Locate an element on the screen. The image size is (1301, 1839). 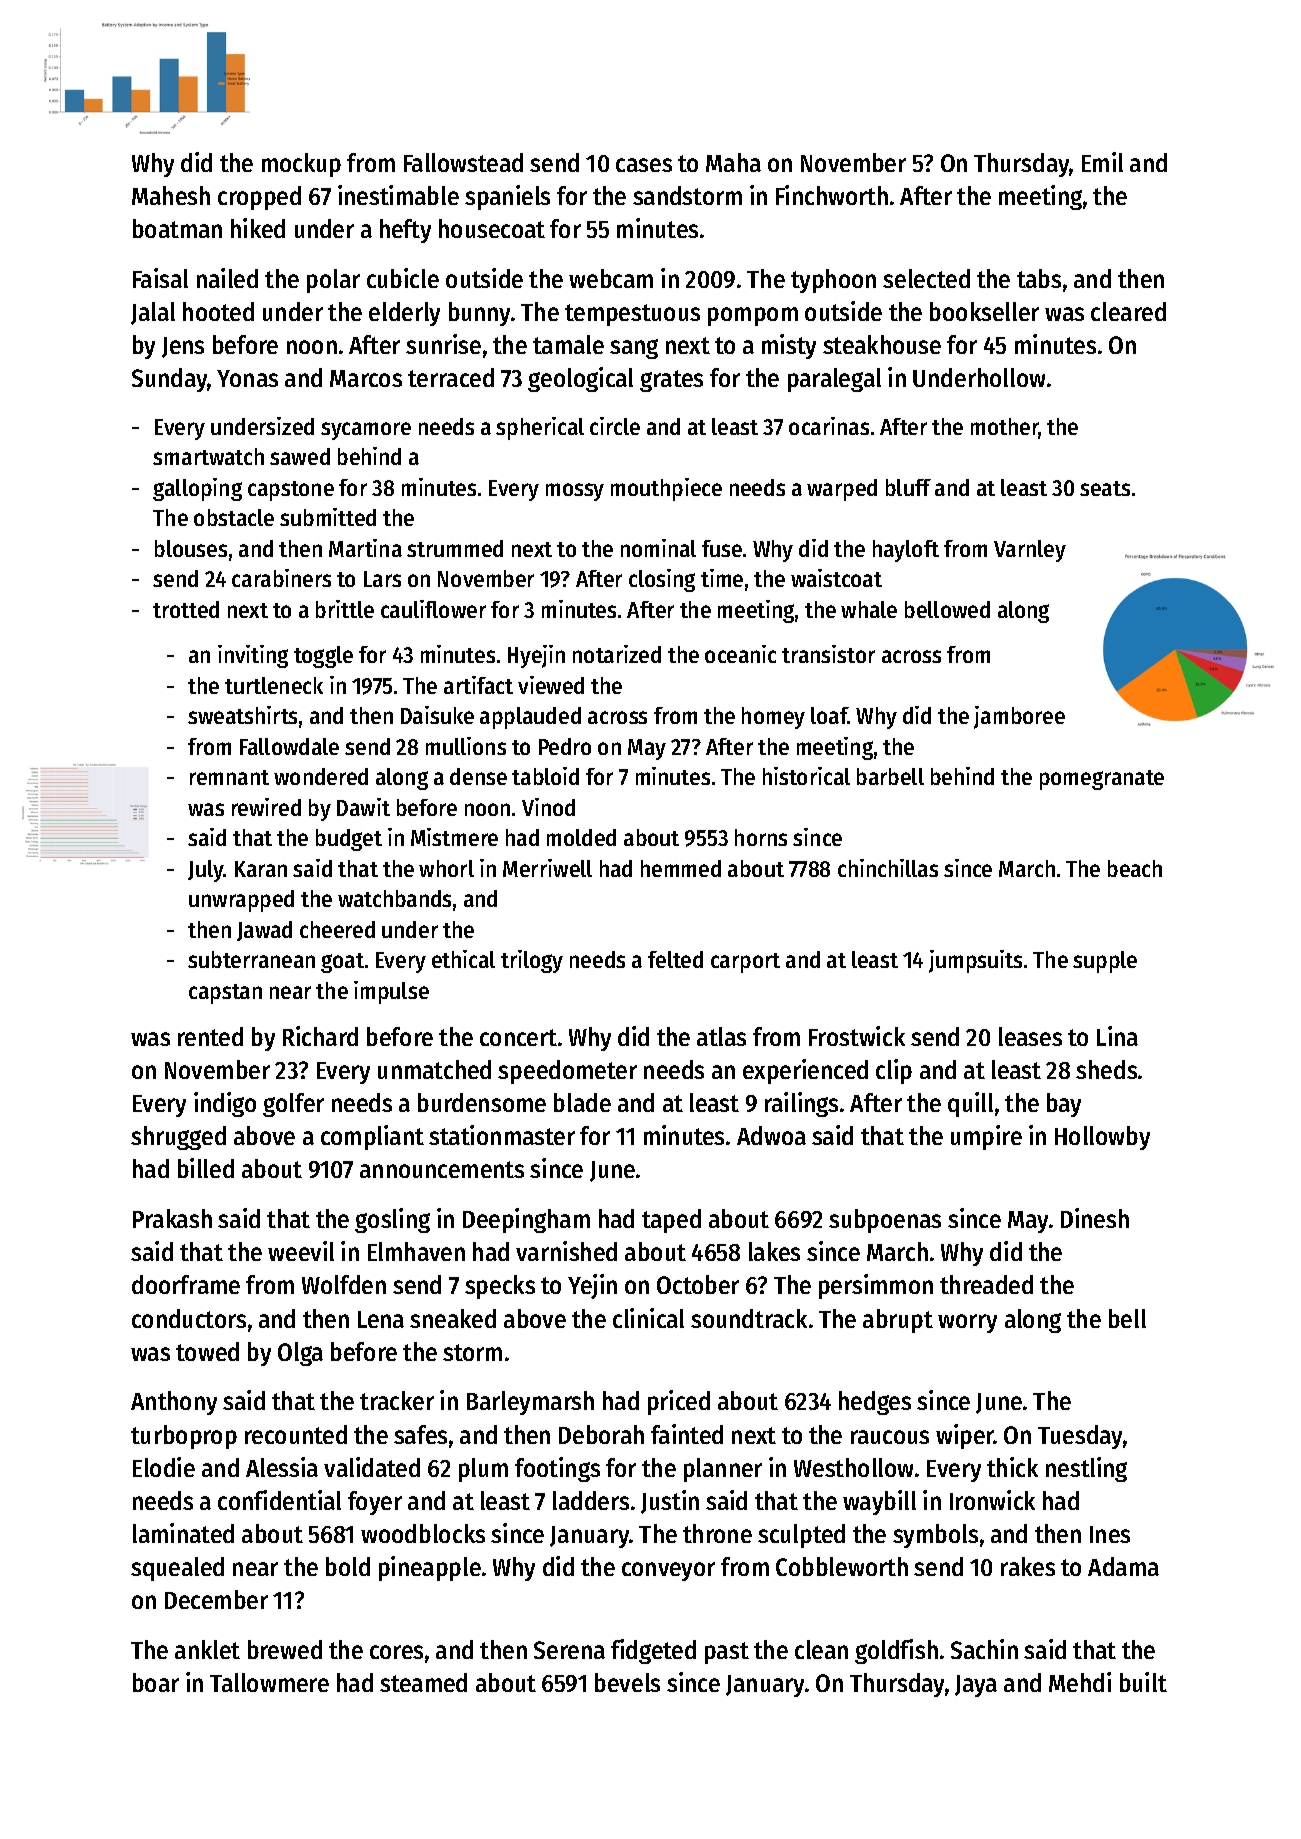
threaded is located at coordinates (986, 1284).
